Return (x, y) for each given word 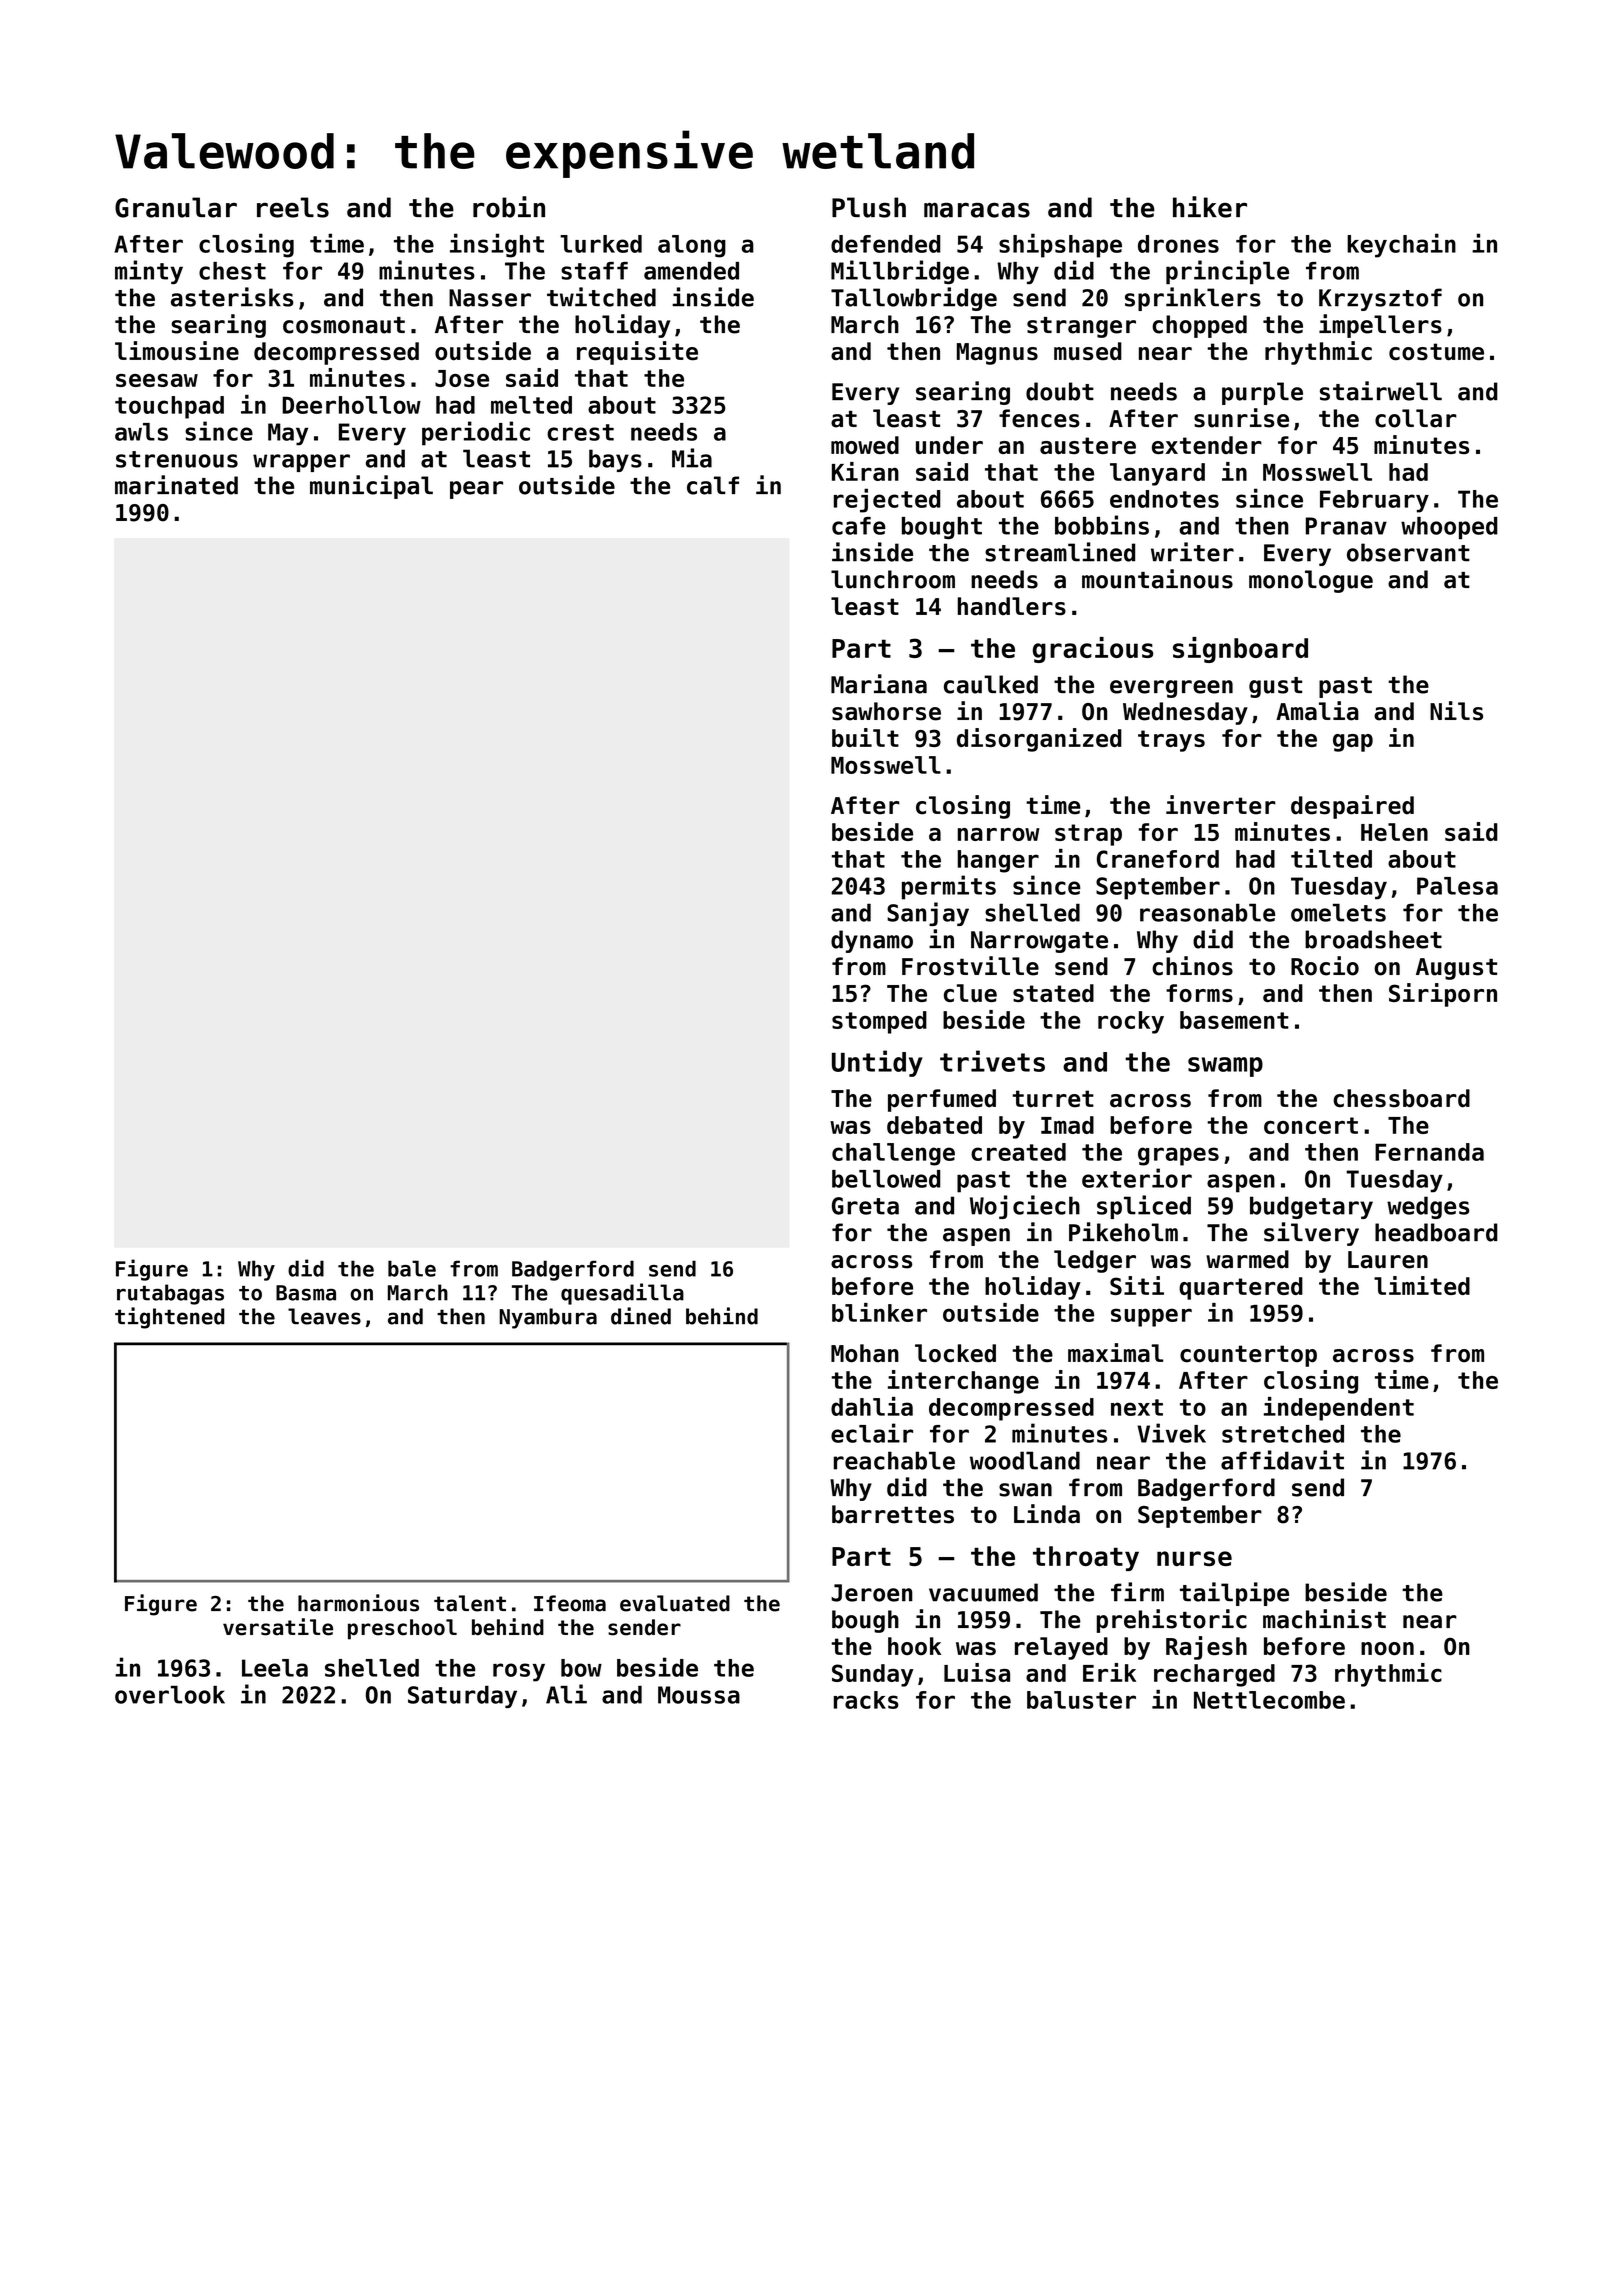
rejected (887, 500)
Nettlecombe (1269, 1700)
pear (476, 490)
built (865, 737)
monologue (1311, 581)
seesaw (157, 380)
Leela (275, 1668)
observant (1408, 552)
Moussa (699, 1695)
